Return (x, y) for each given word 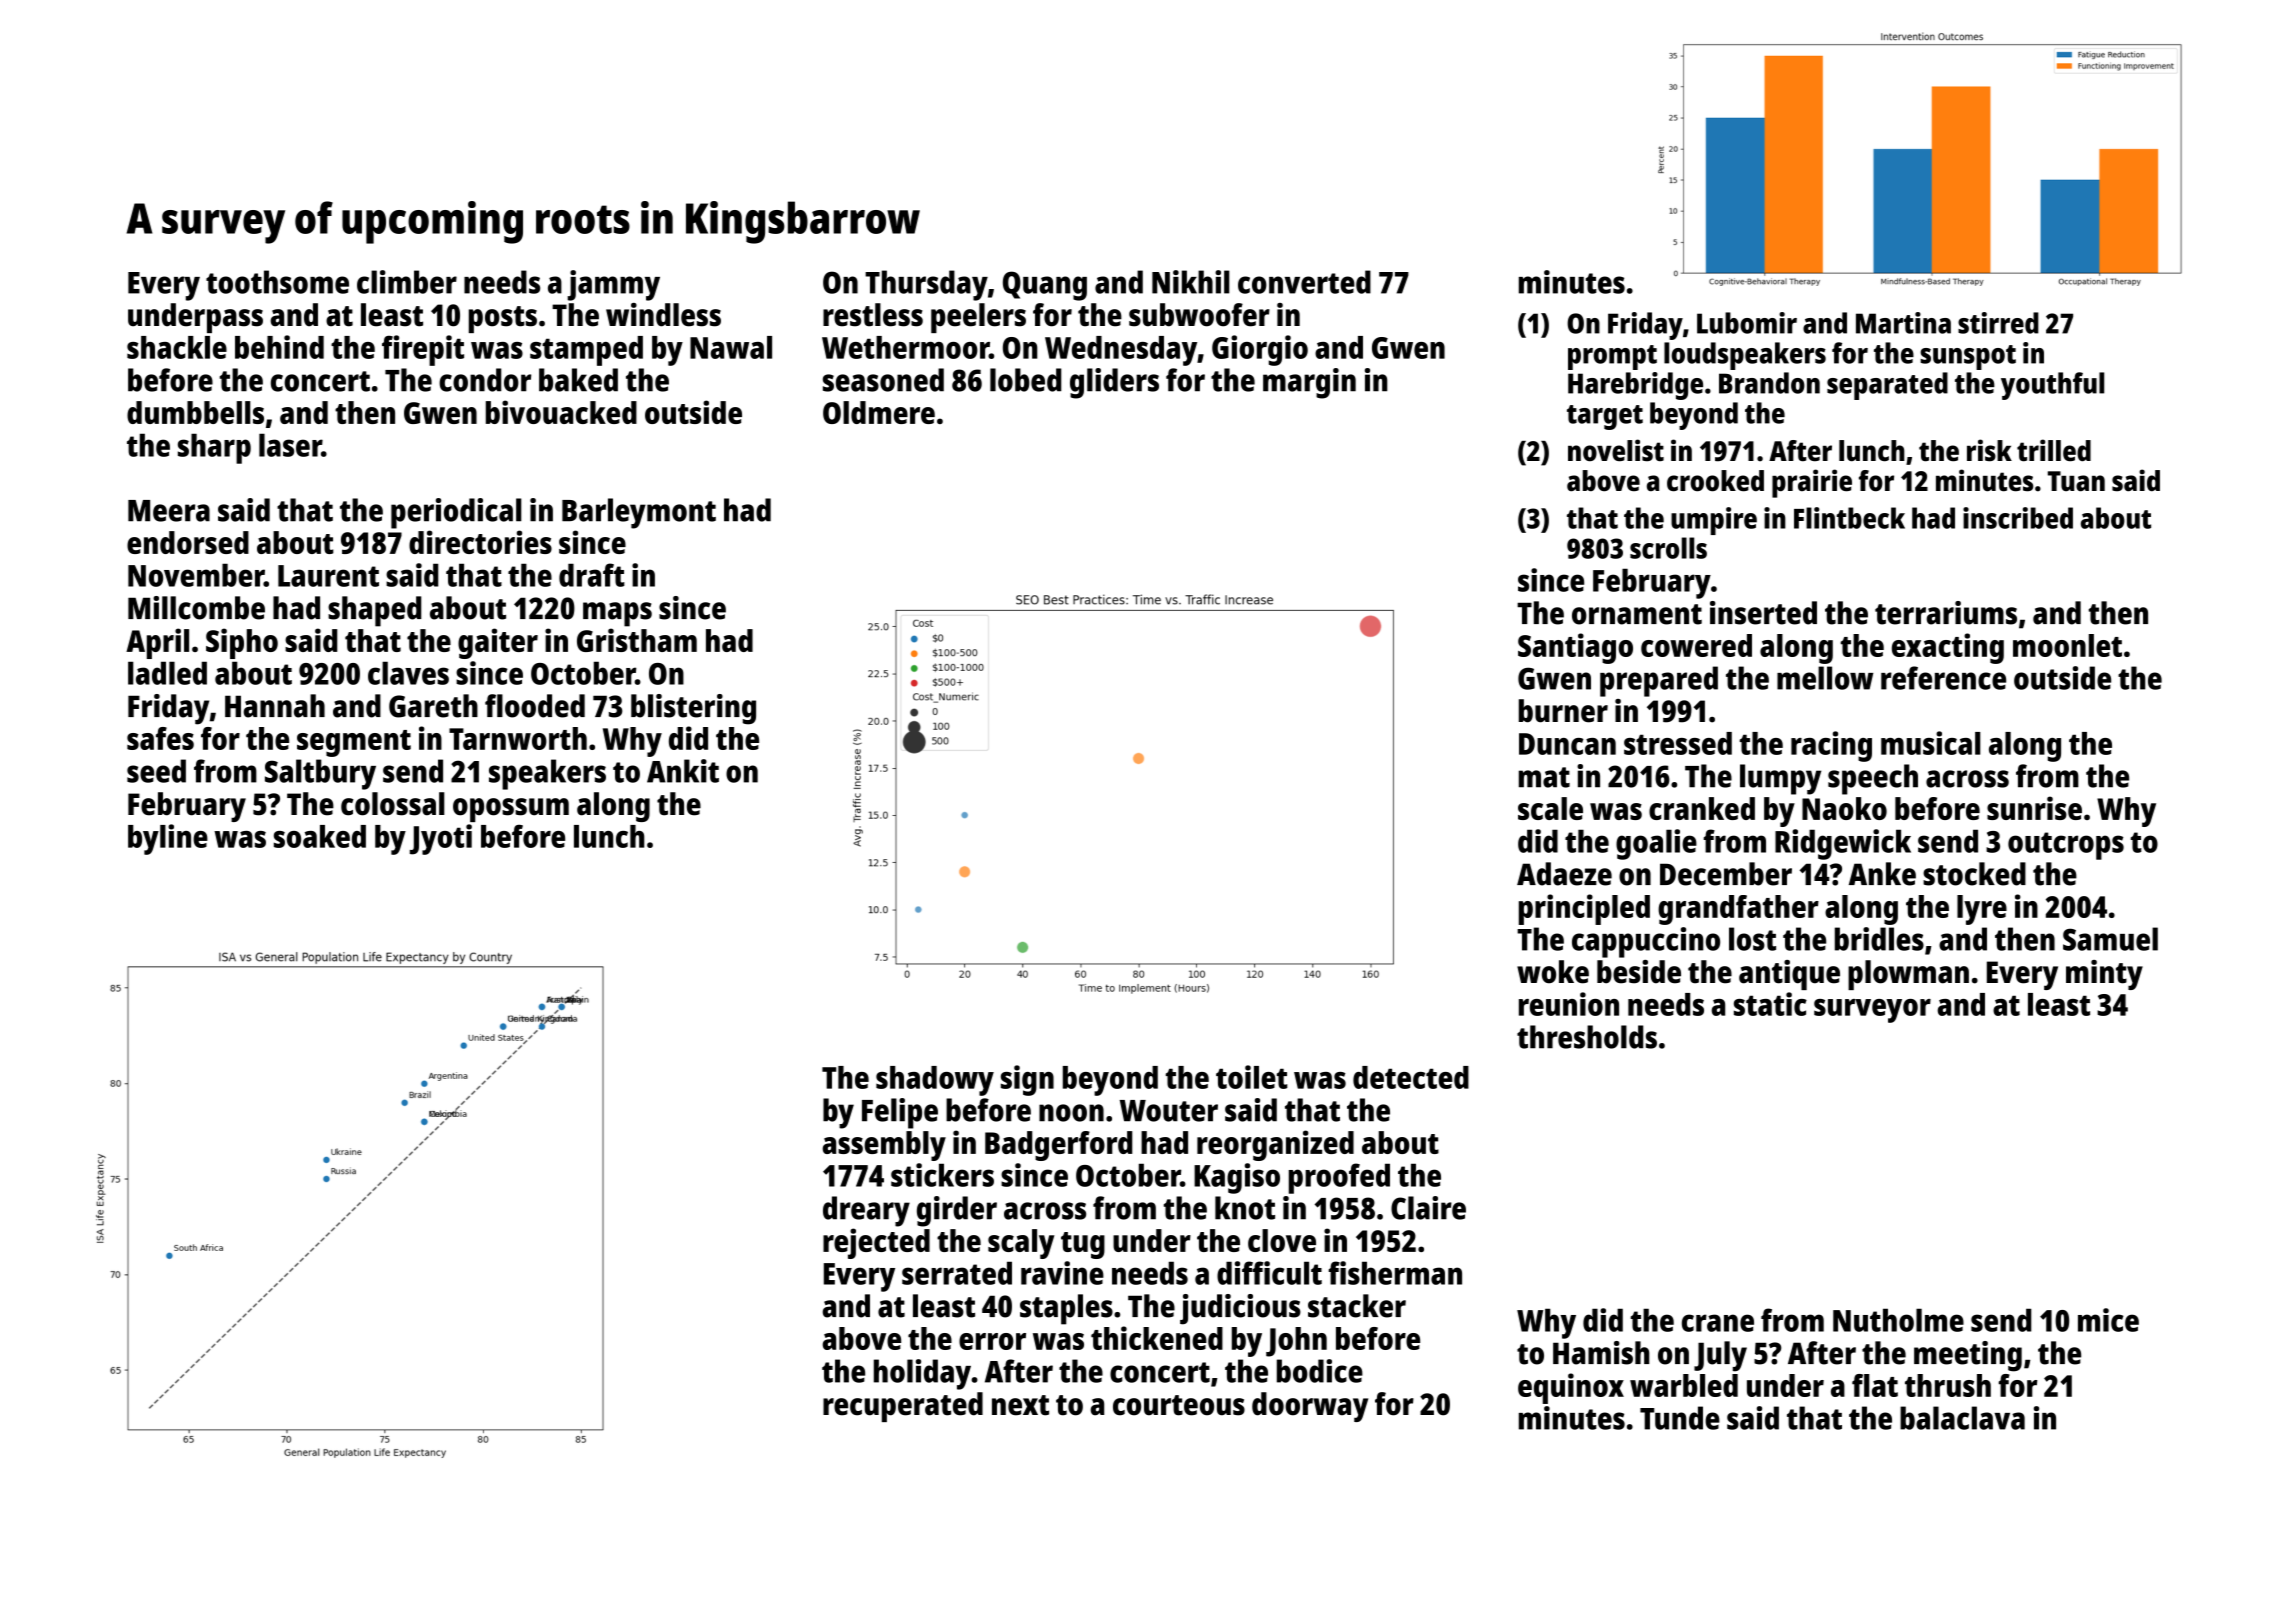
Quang (1045, 286)
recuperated (903, 1407)
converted (1304, 282)
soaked (320, 836)
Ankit (683, 771)
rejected (876, 1243)
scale (1550, 808)
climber (407, 282)
